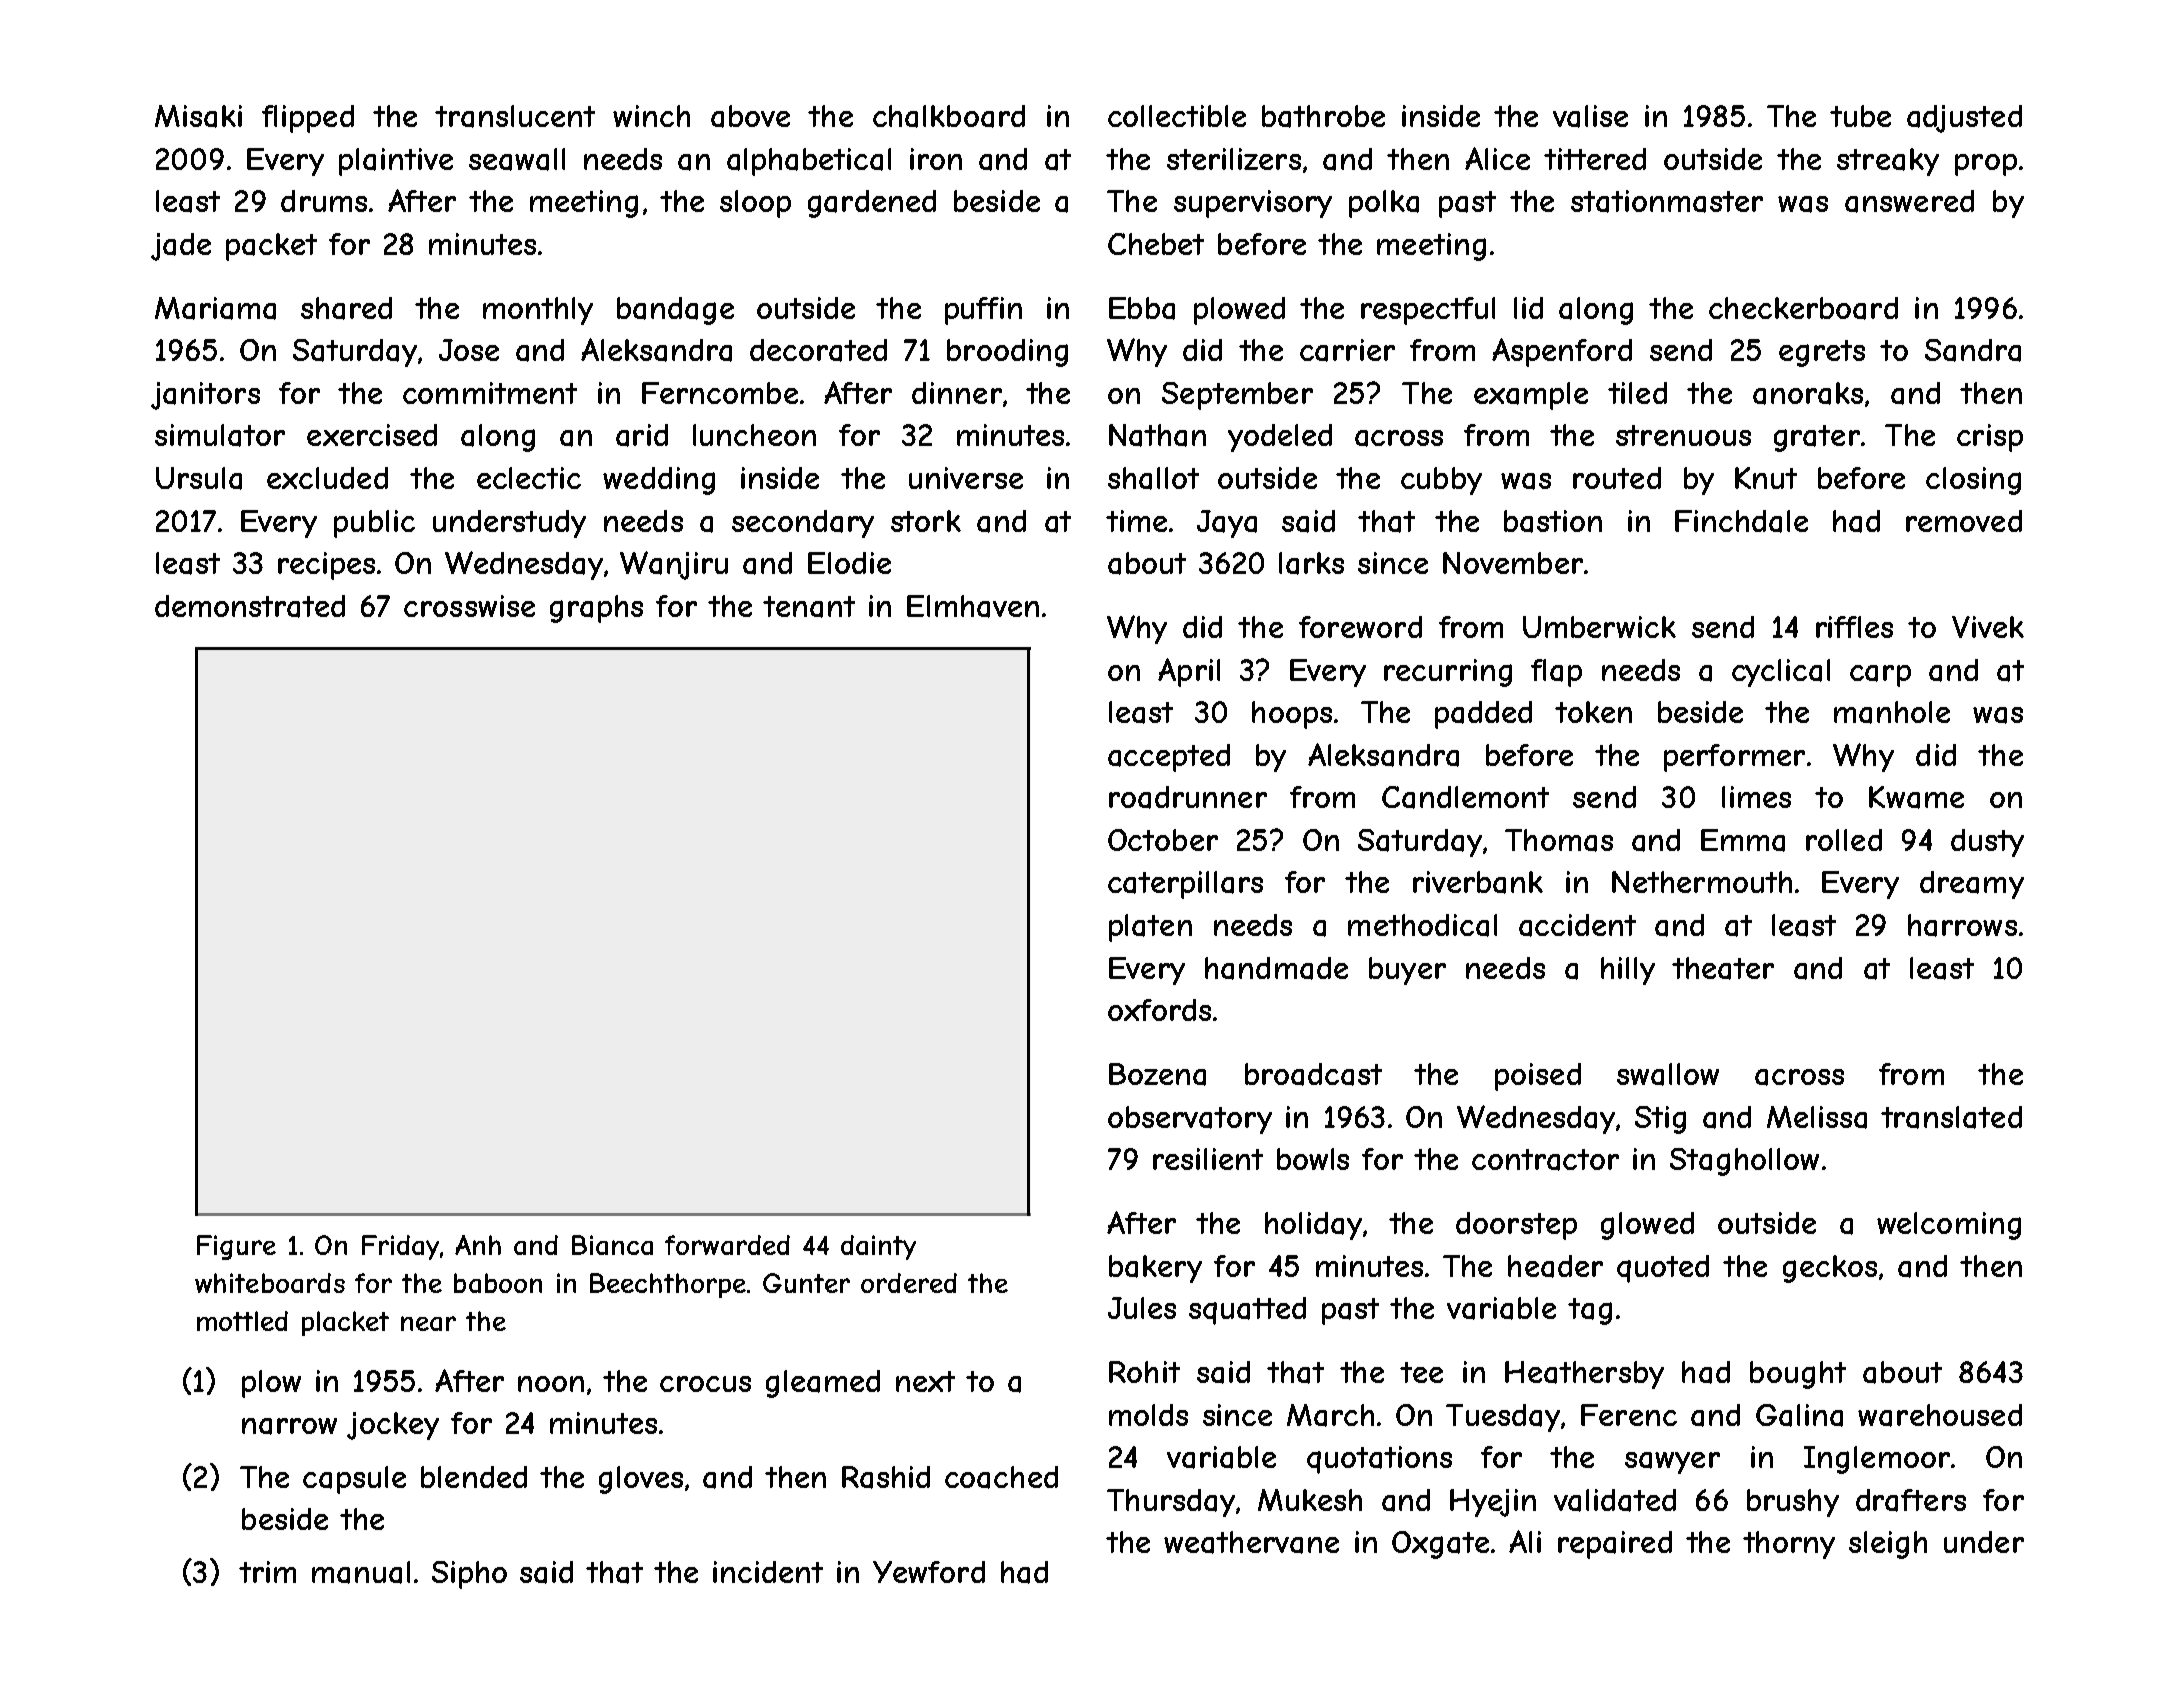 The image size is (2178, 1683). I want to click on gardened, so click(872, 204).
